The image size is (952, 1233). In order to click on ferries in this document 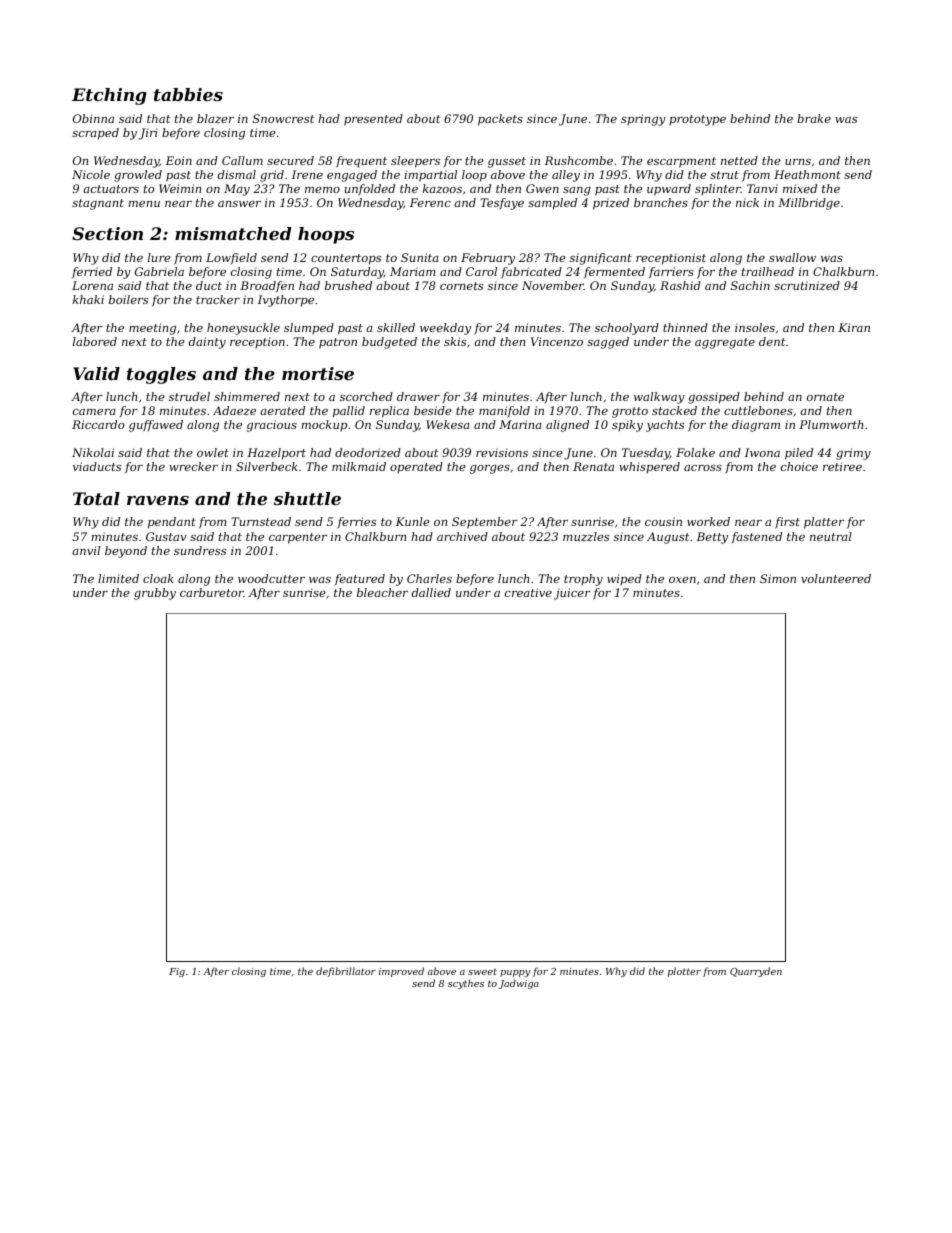, I will do `click(356, 523)`.
